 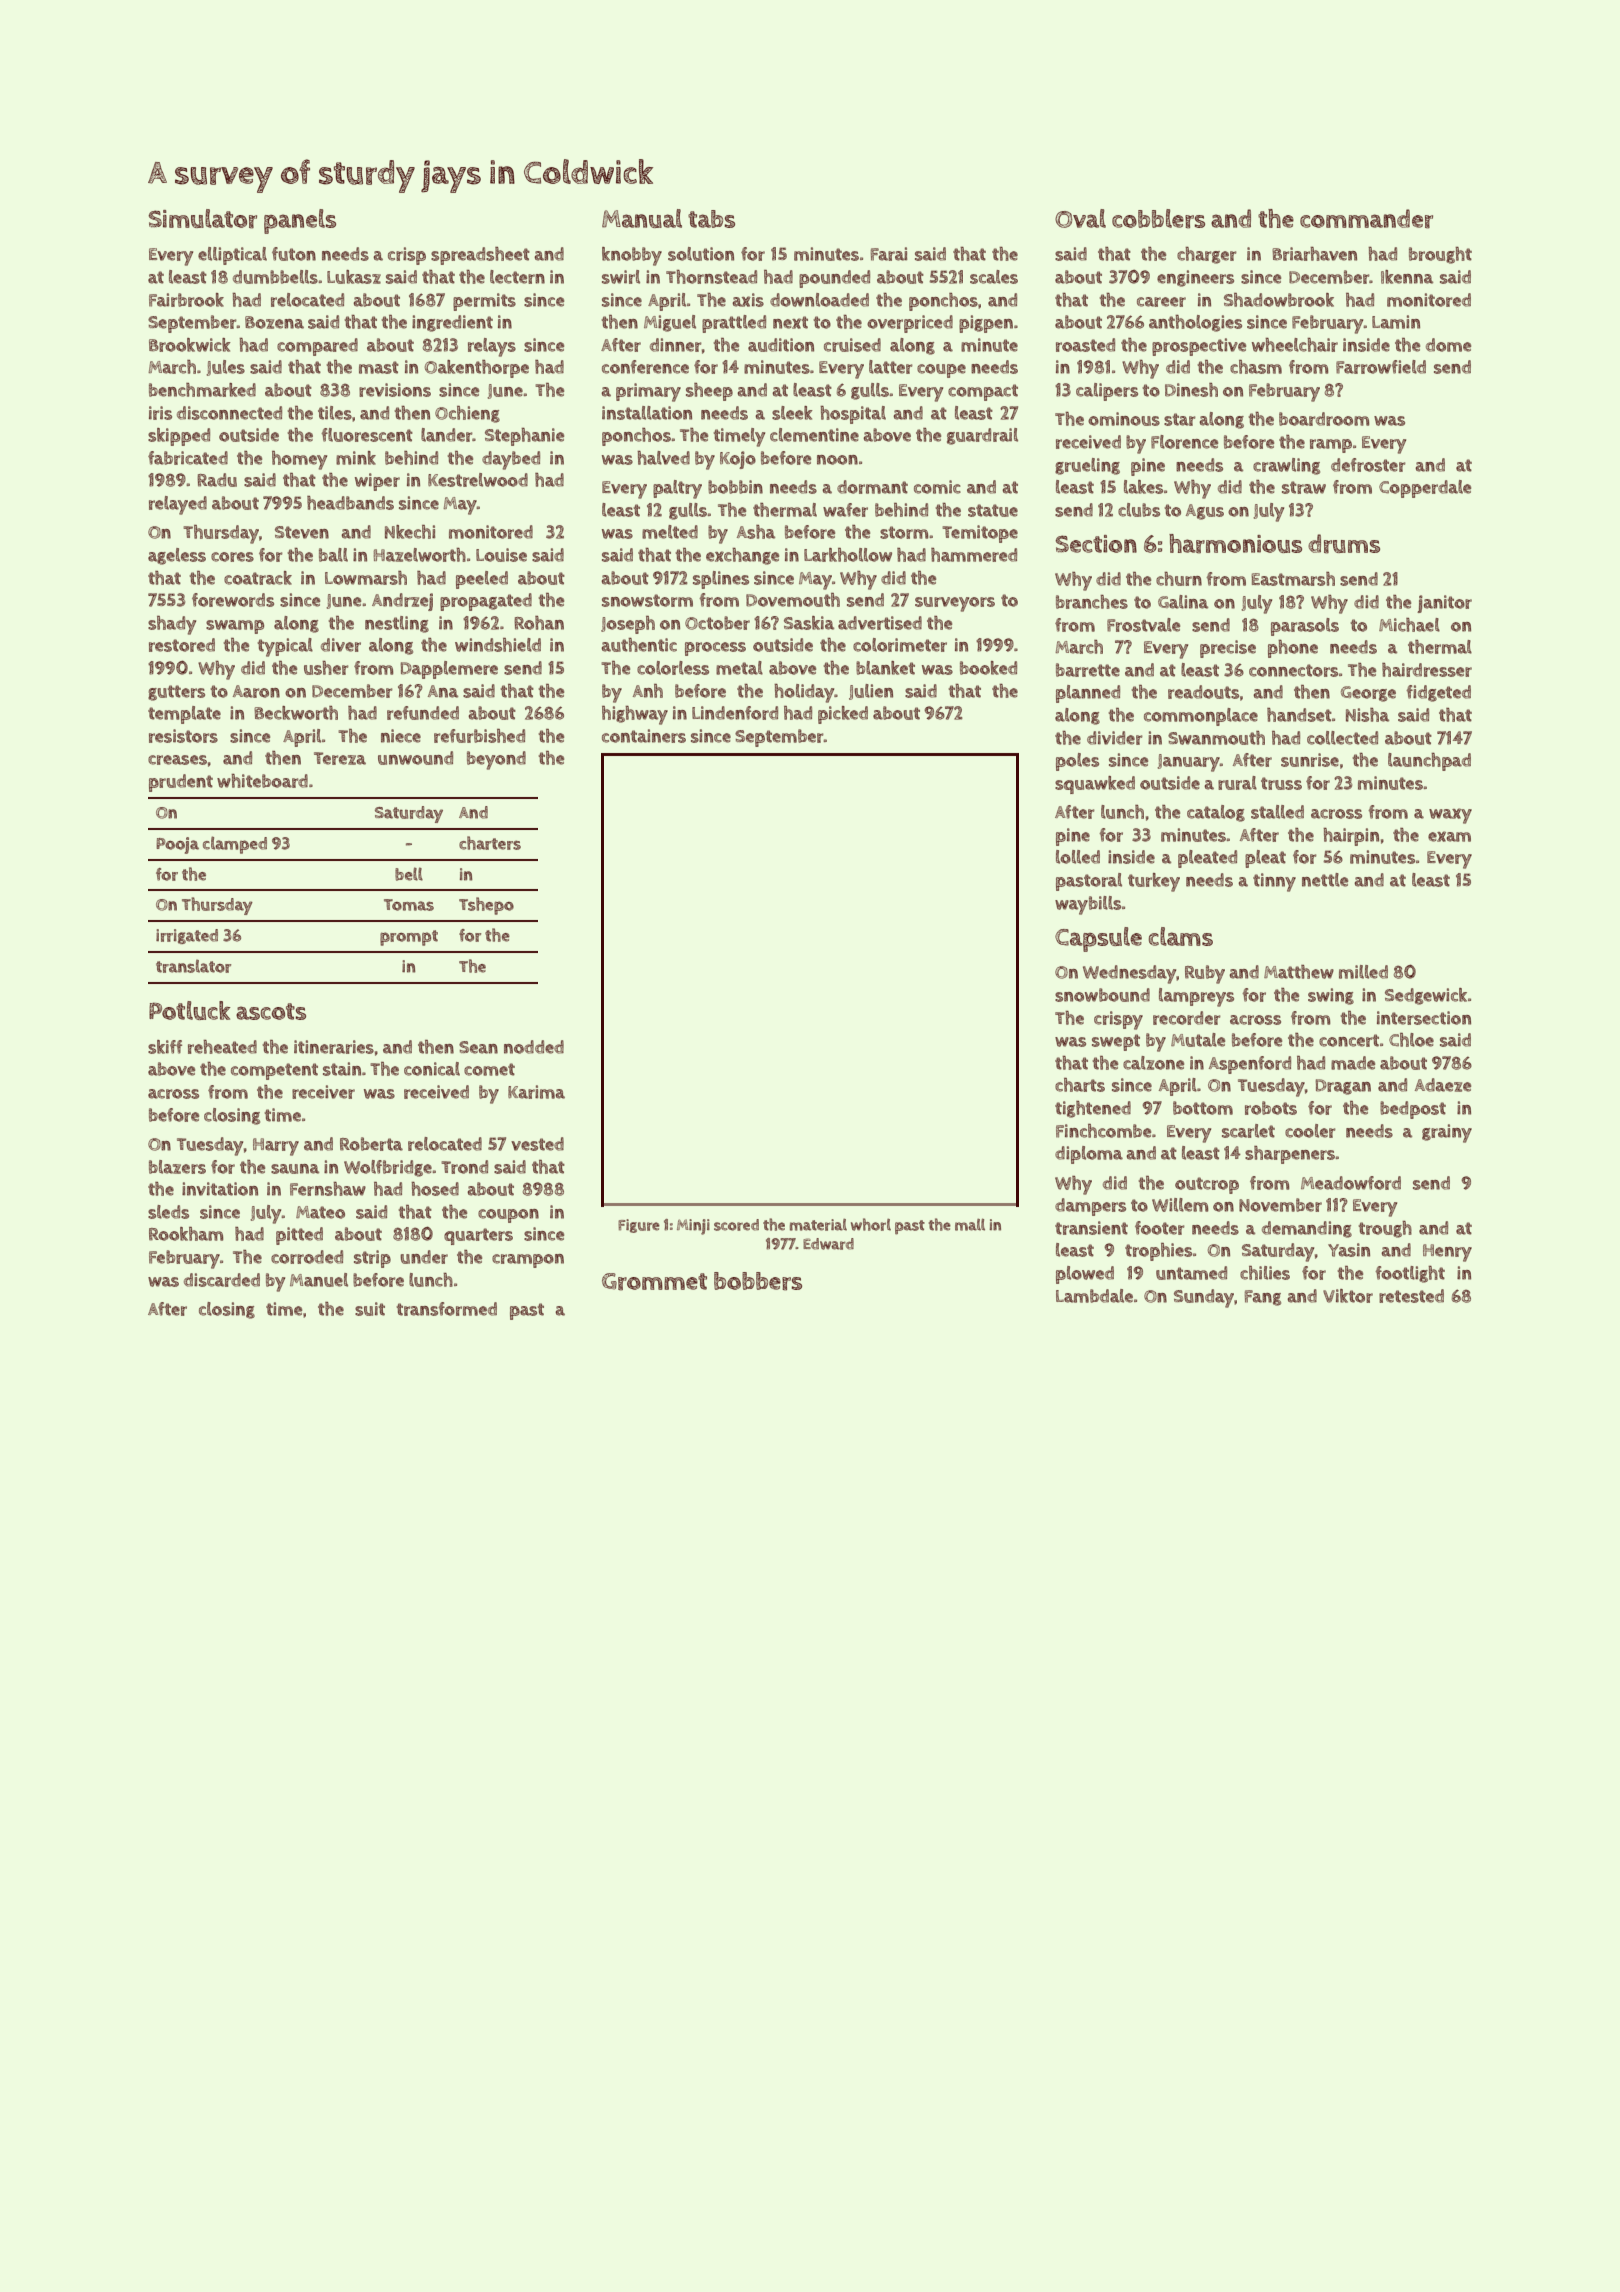 What do you see at coordinates (447, 1309) in the screenshot?
I see `transformed` at bounding box center [447, 1309].
